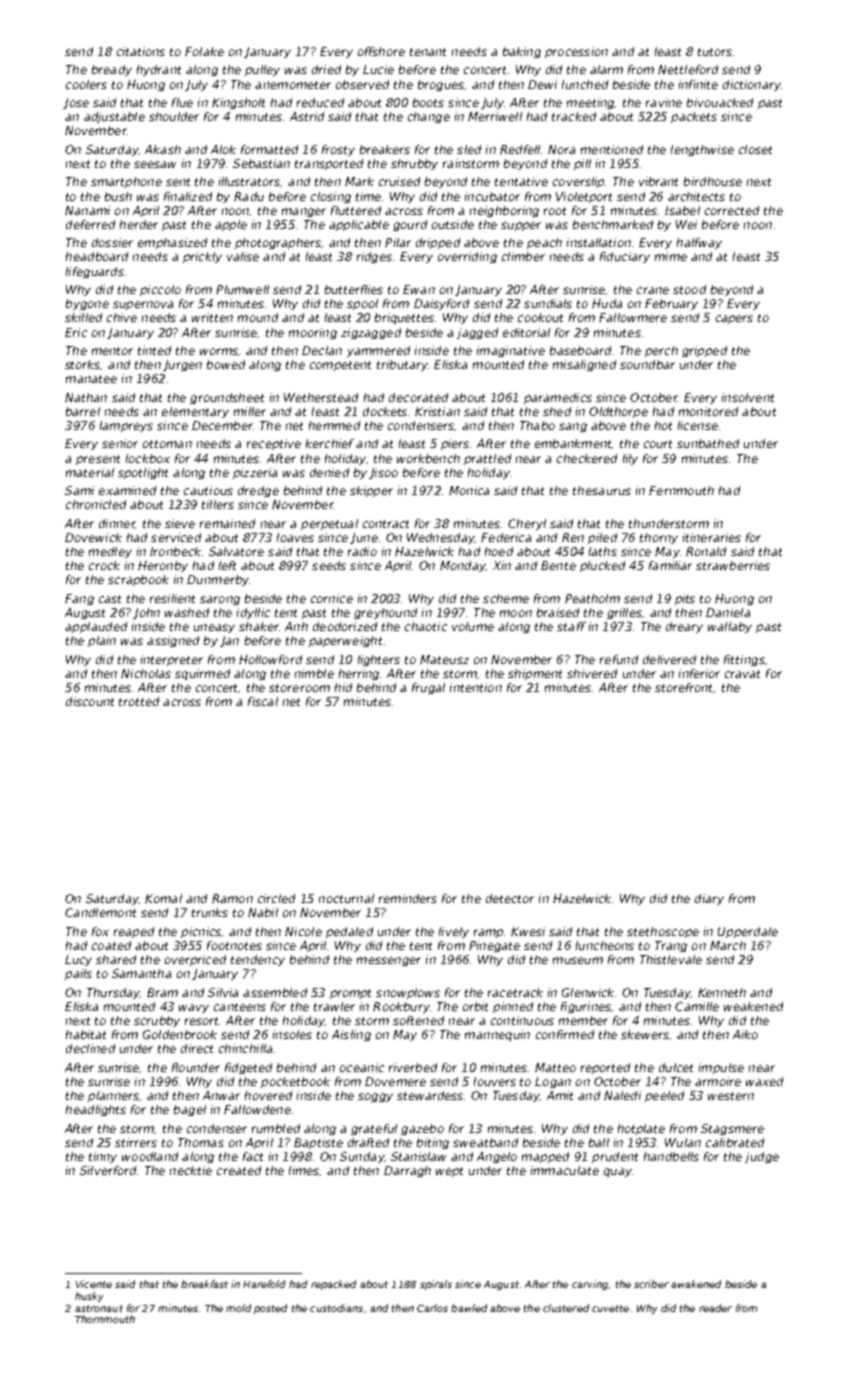  Describe the element at coordinates (100, 912) in the screenshot. I see `Candlemont` at that location.
